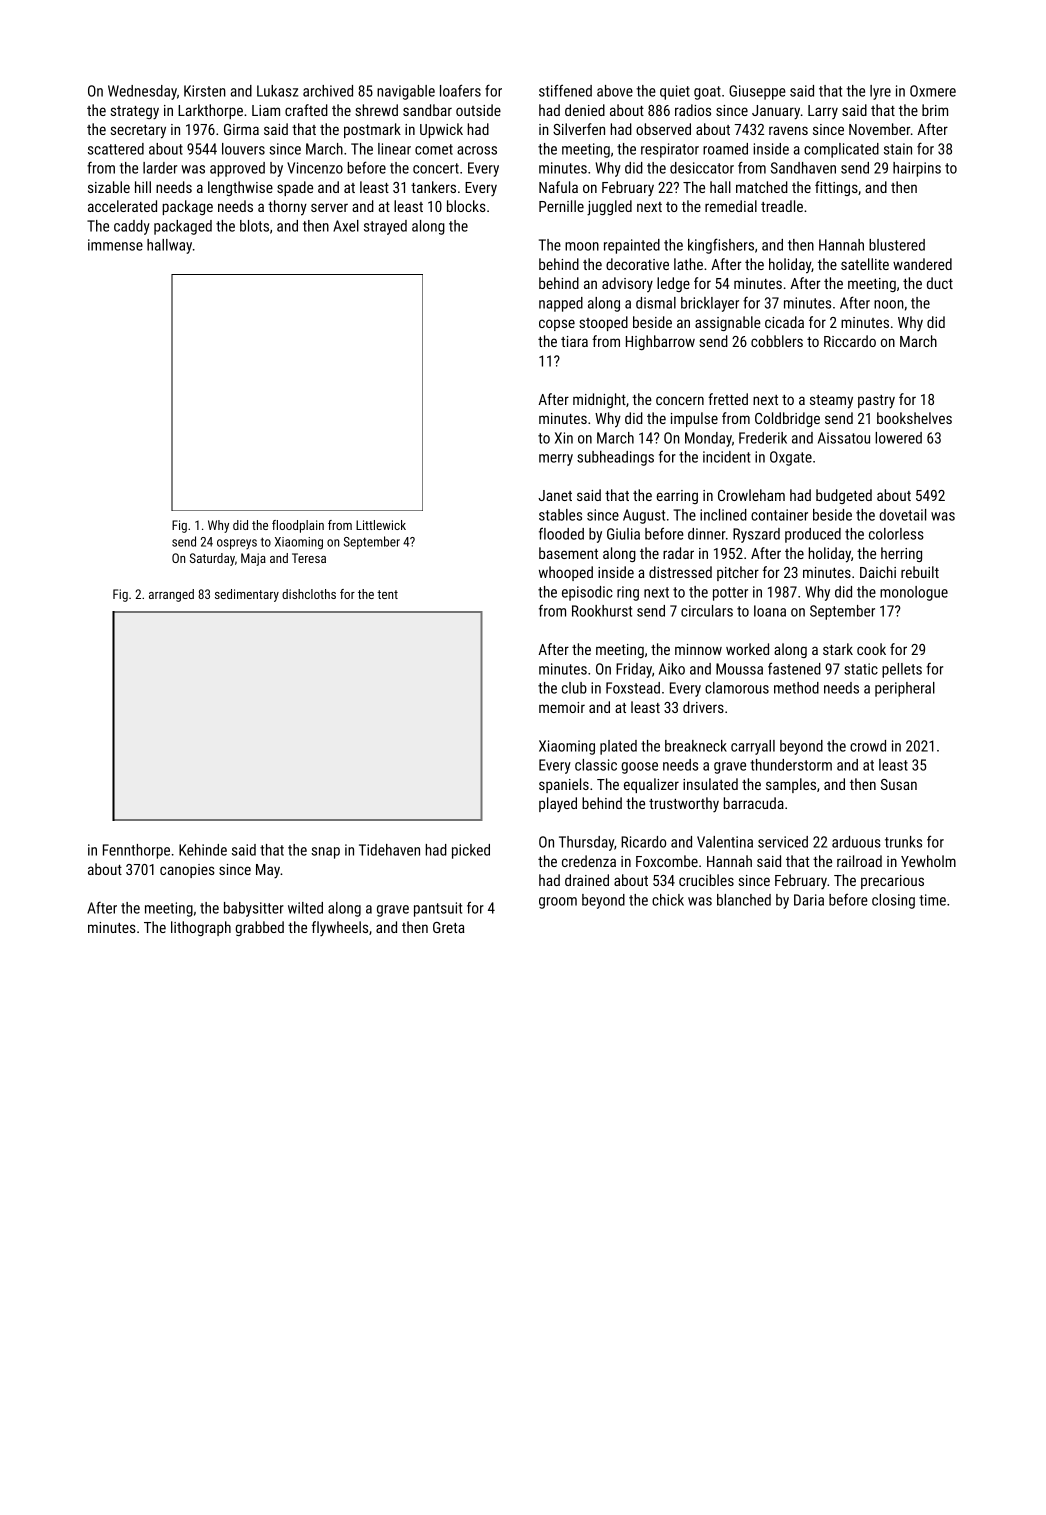 The width and height of the screenshot is (1046, 1515). Describe the element at coordinates (731, 206) in the screenshot. I see `remedial` at that location.
